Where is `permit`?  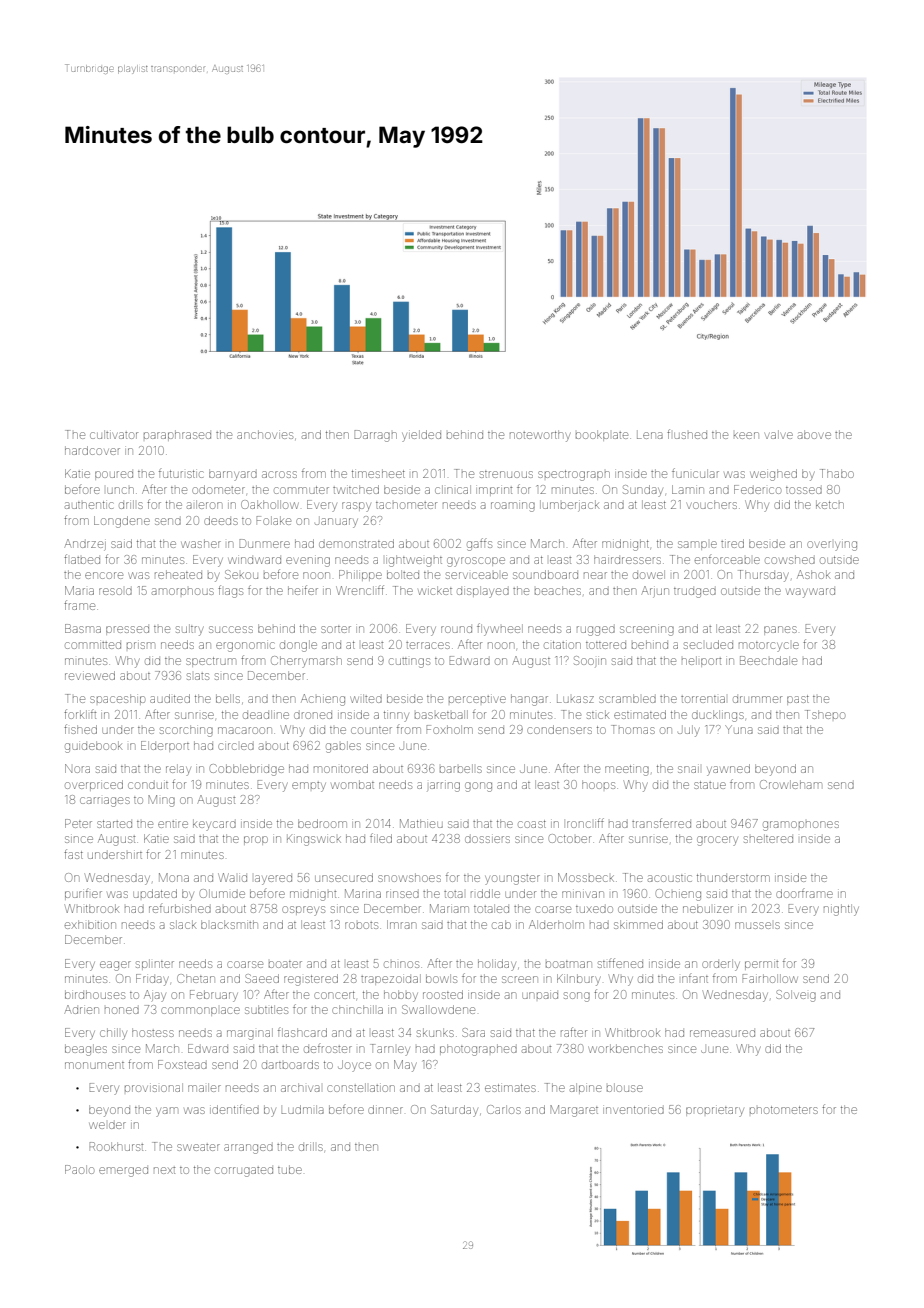
permit is located at coordinates (761, 965).
